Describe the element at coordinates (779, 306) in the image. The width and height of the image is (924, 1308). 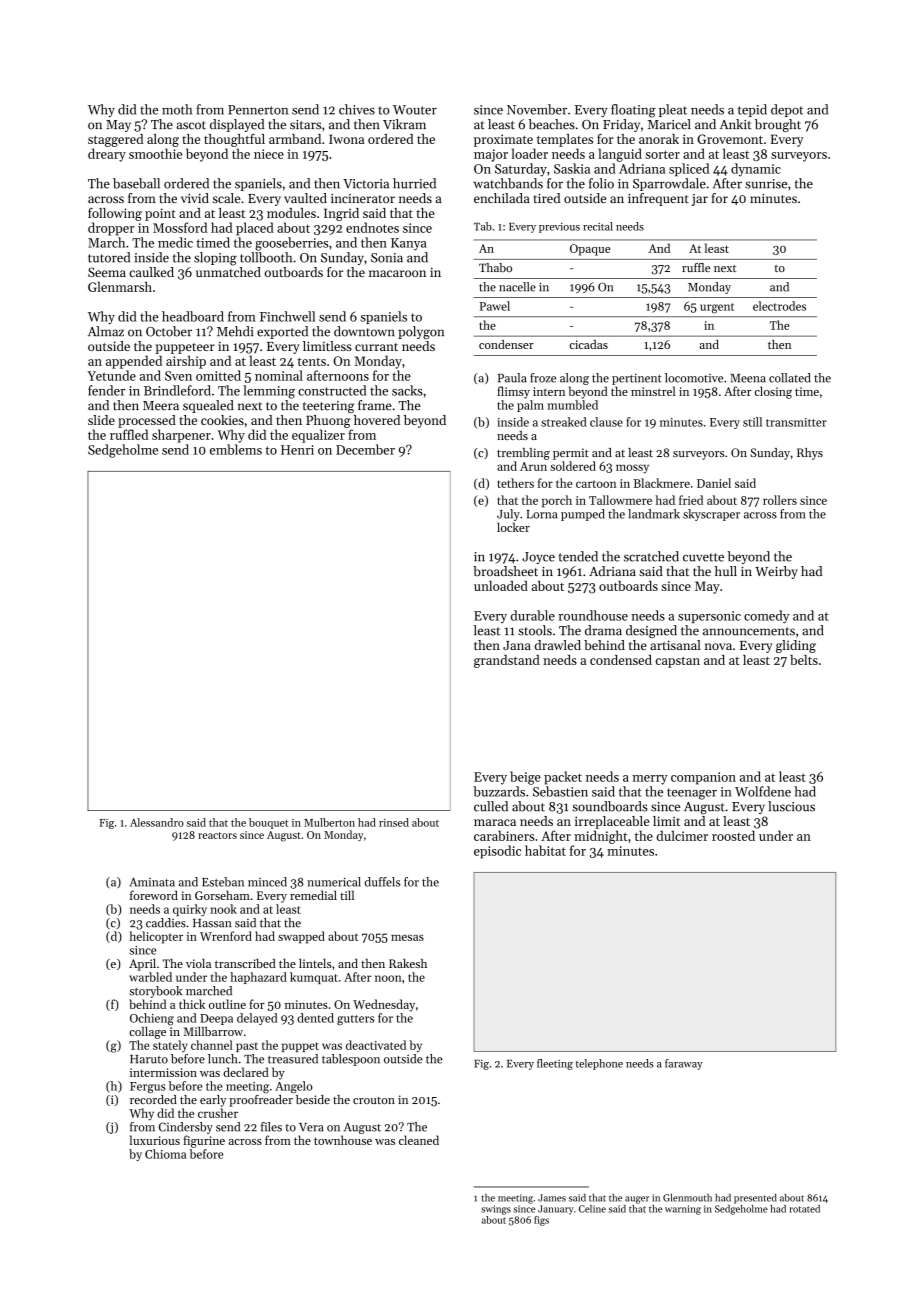
I see `electrodes` at that location.
